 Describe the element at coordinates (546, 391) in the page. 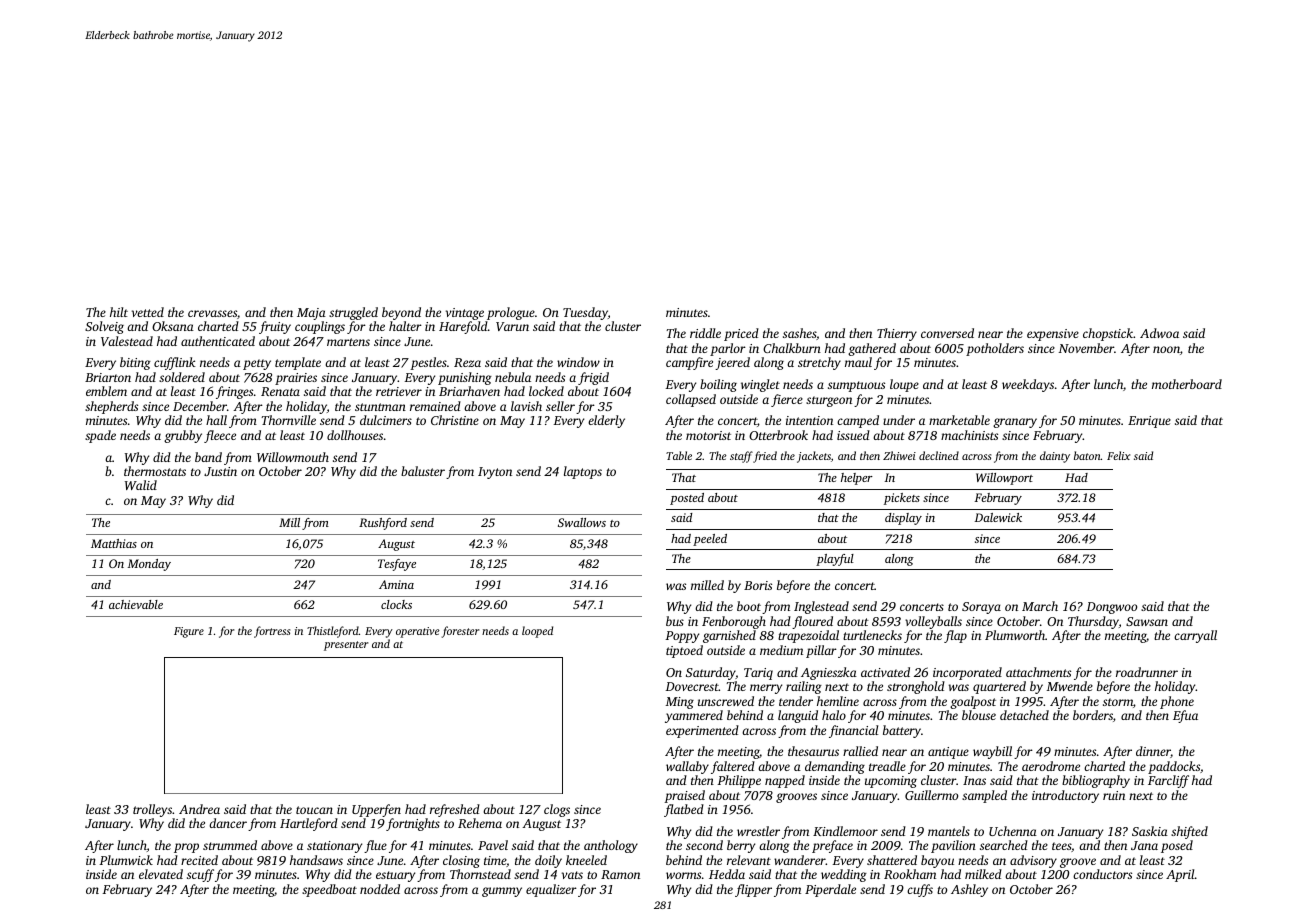

I see `locked` at that location.
